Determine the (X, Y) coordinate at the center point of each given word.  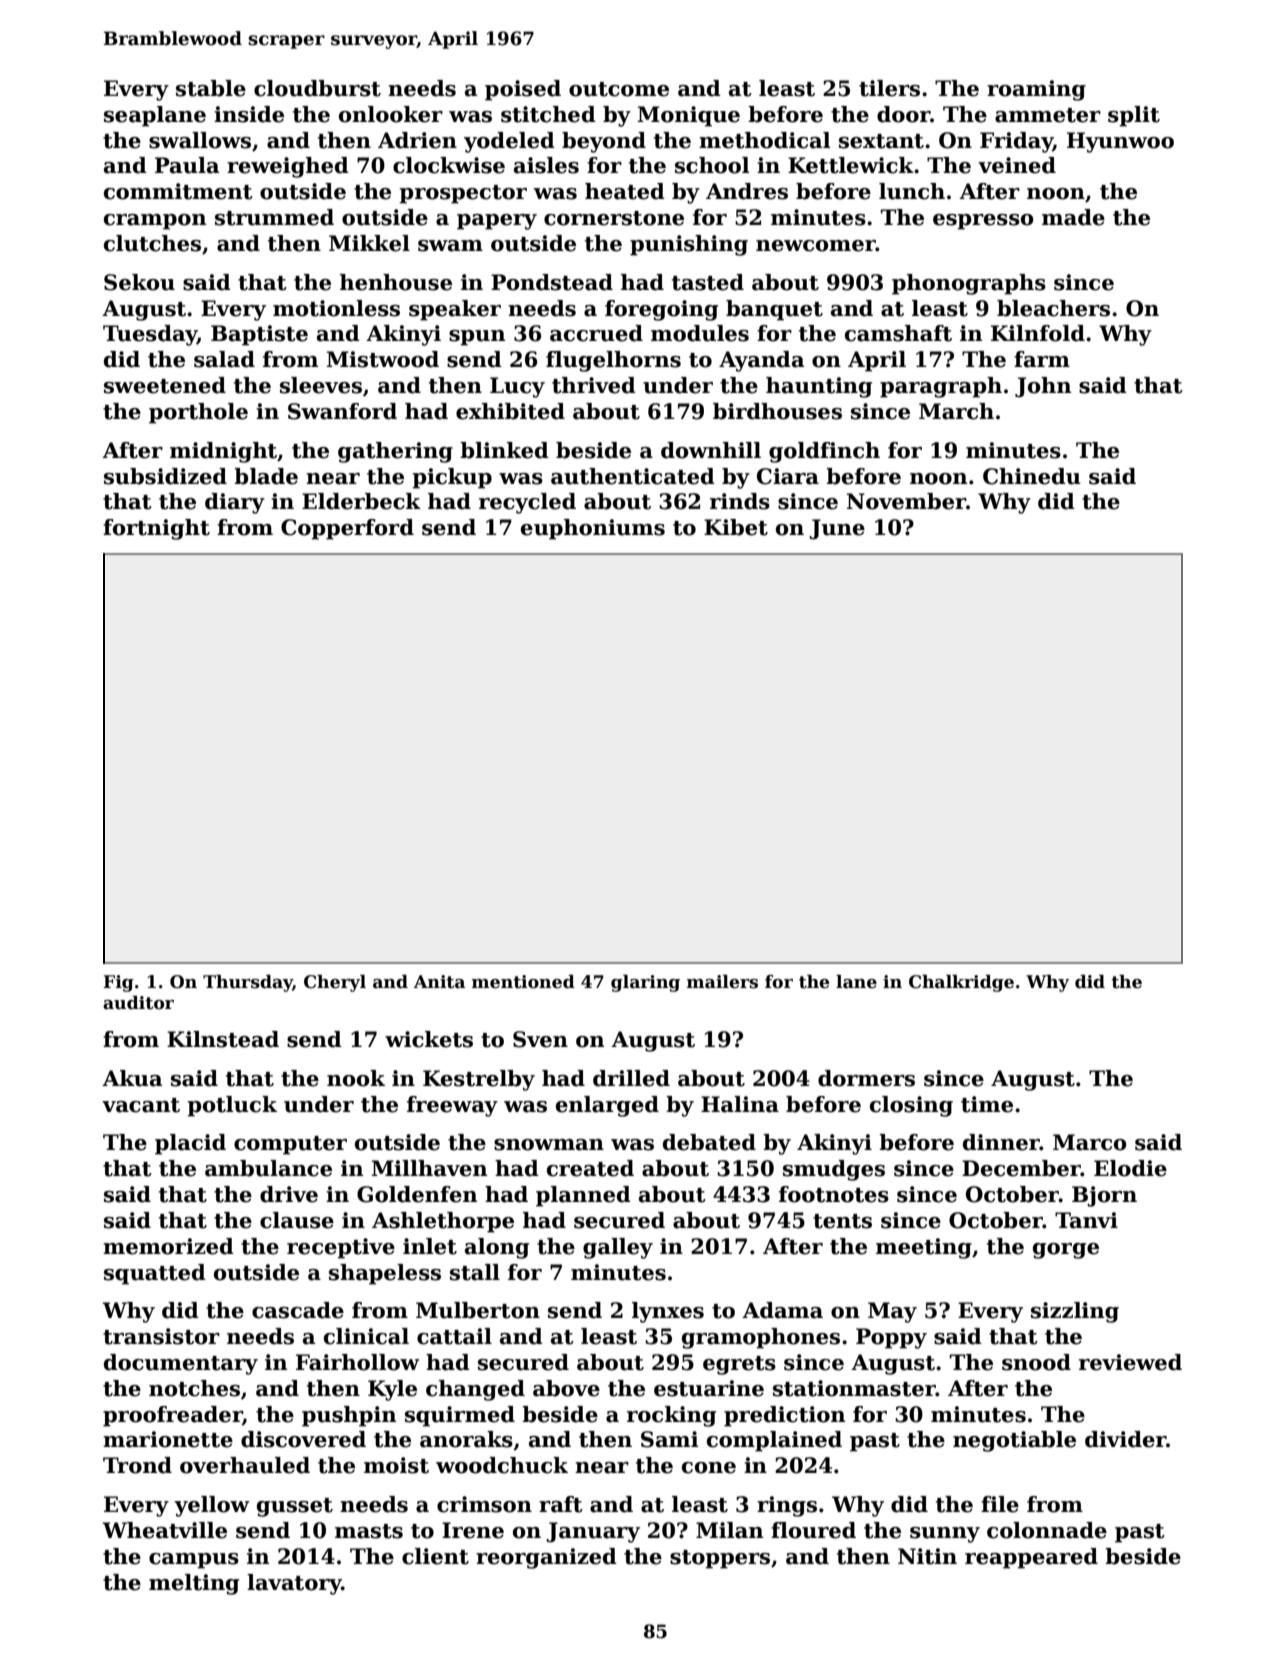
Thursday (248, 983)
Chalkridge (961, 983)
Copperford (347, 529)
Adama (782, 1310)
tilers (889, 88)
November (906, 501)
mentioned (523, 982)
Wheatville (165, 1530)
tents (842, 1221)
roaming (1036, 90)
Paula (187, 165)
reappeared (1031, 1558)
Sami (669, 1439)
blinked (504, 450)
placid (190, 1144)
